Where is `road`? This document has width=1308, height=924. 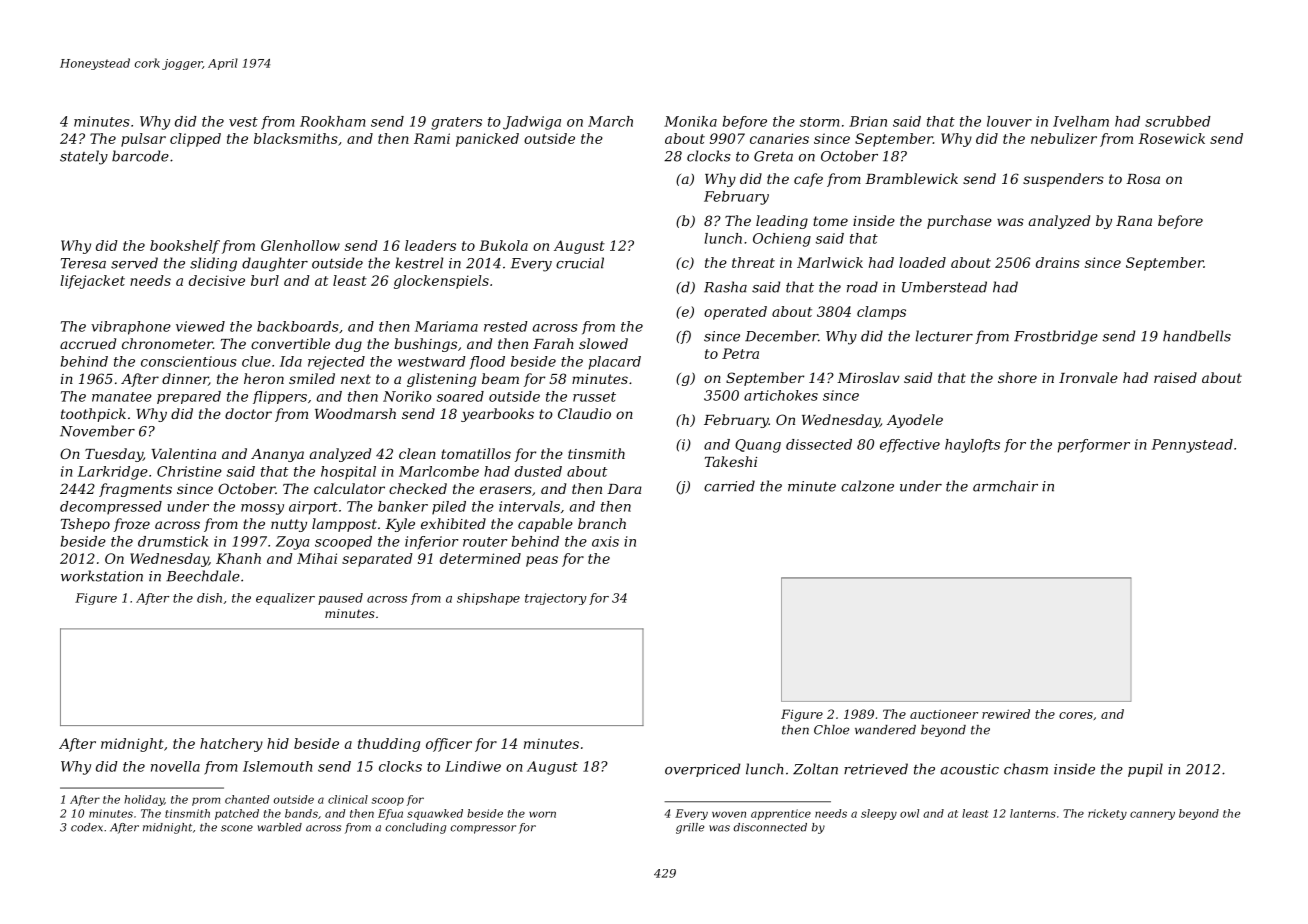
road is located at coordinates (862, 287).
